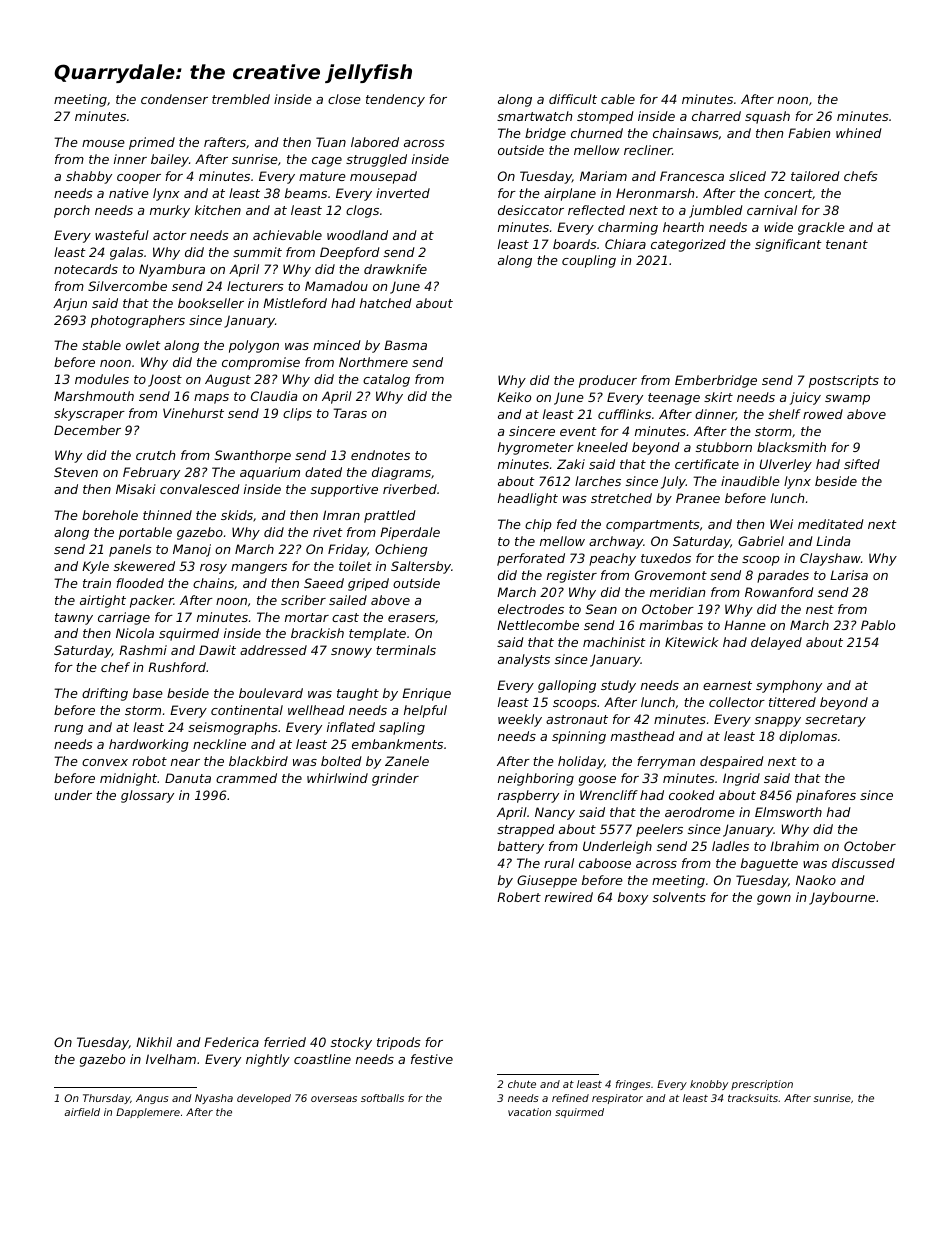 The width and height of the screenshot is (952, 1233). I want to click on cast, so click(345, 617).
